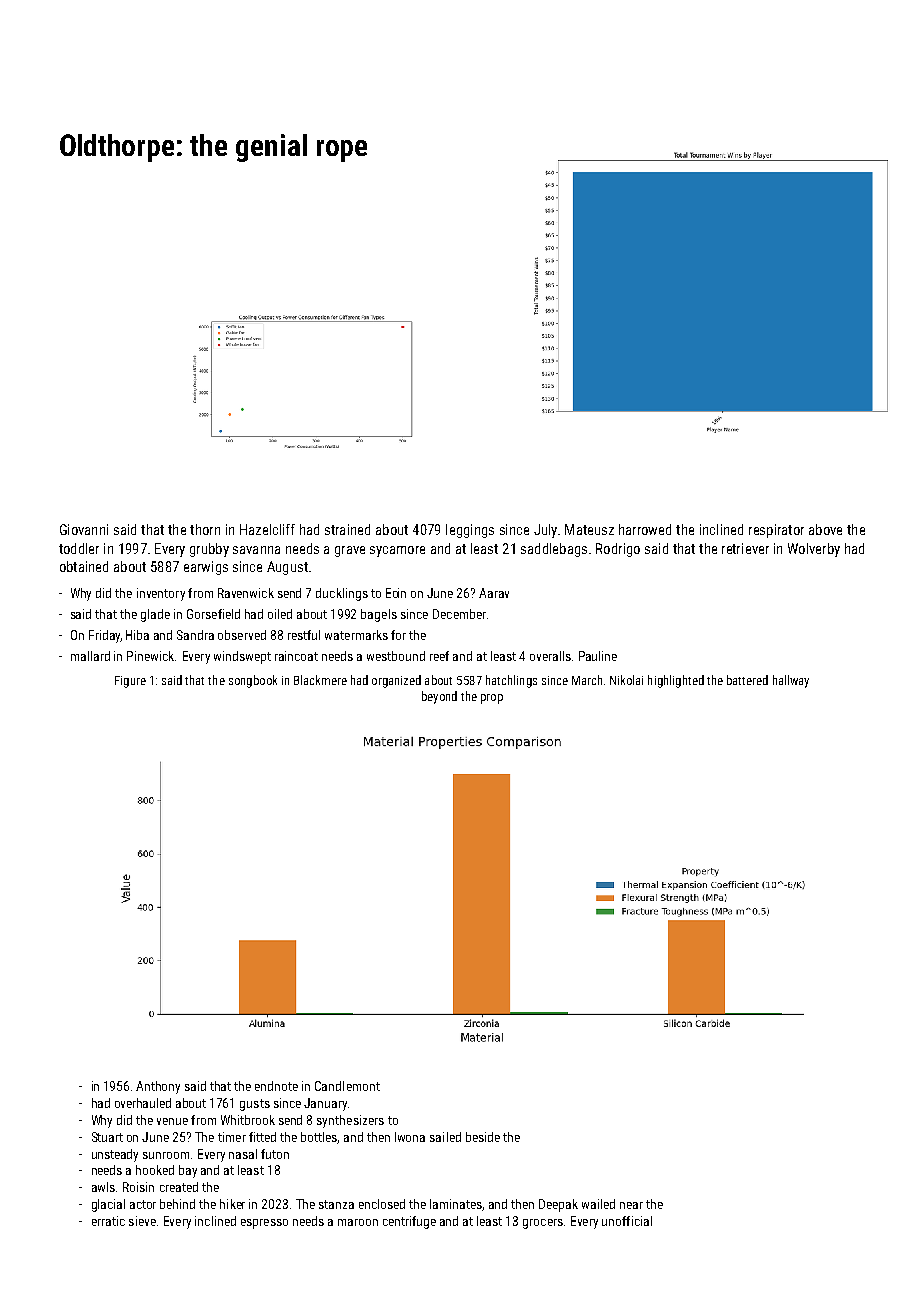 Image resolution: width=924 pixels, height=1311 pixels. I want to click on hallway, so click(791, 681).
